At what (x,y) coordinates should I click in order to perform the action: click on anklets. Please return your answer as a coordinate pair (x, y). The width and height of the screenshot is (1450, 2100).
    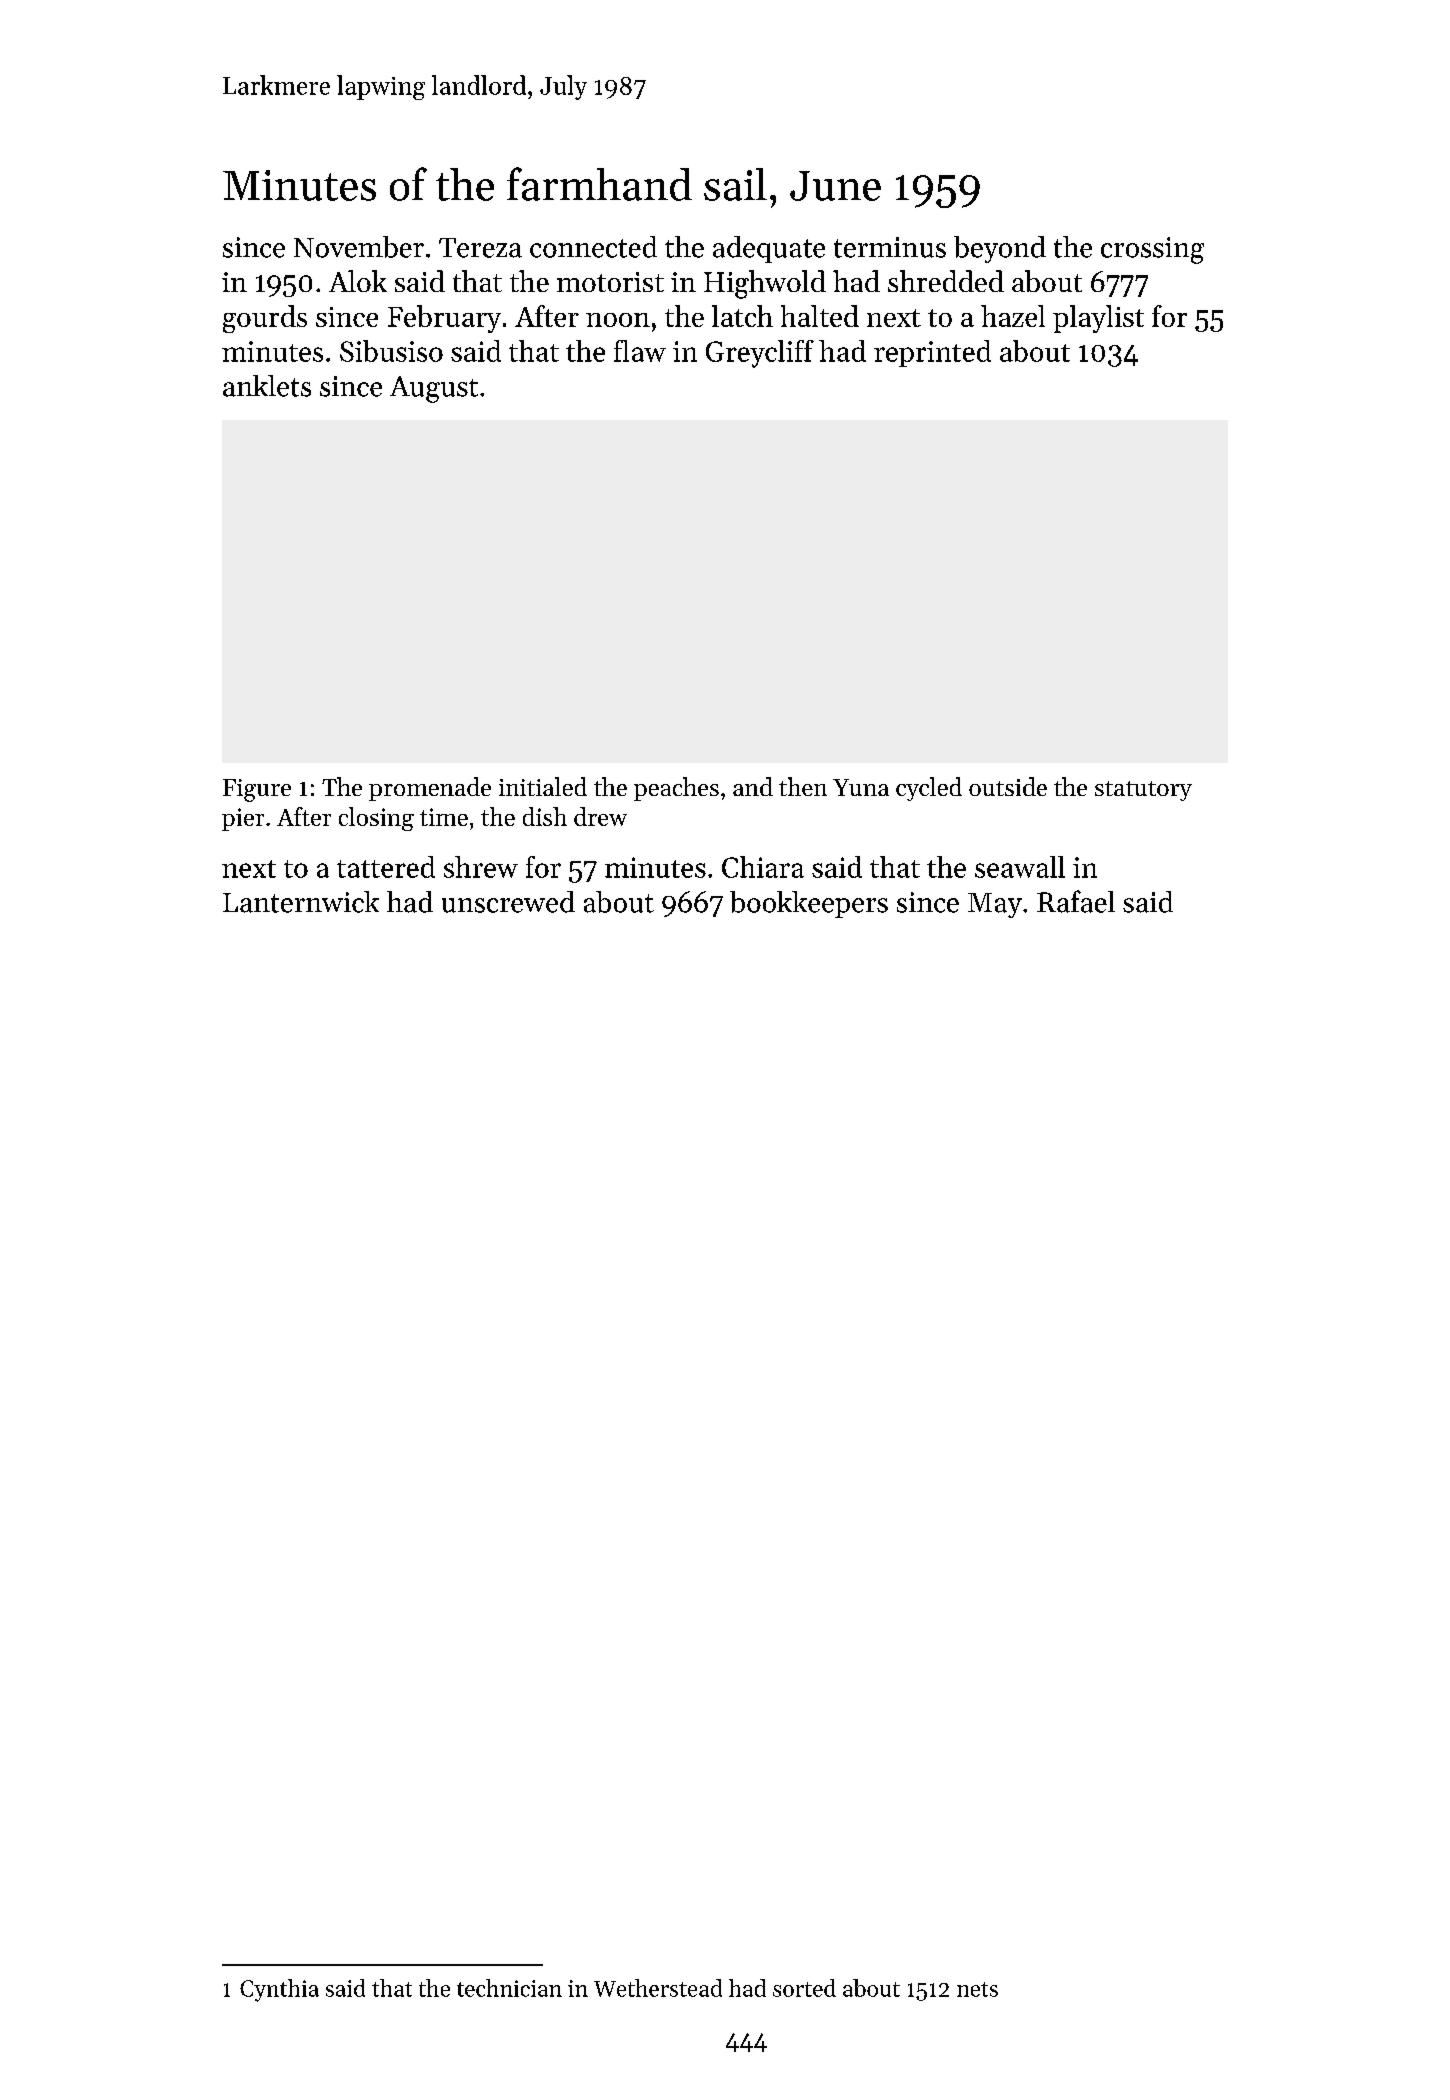
    Looking at the image, I should click on (267, 386).
